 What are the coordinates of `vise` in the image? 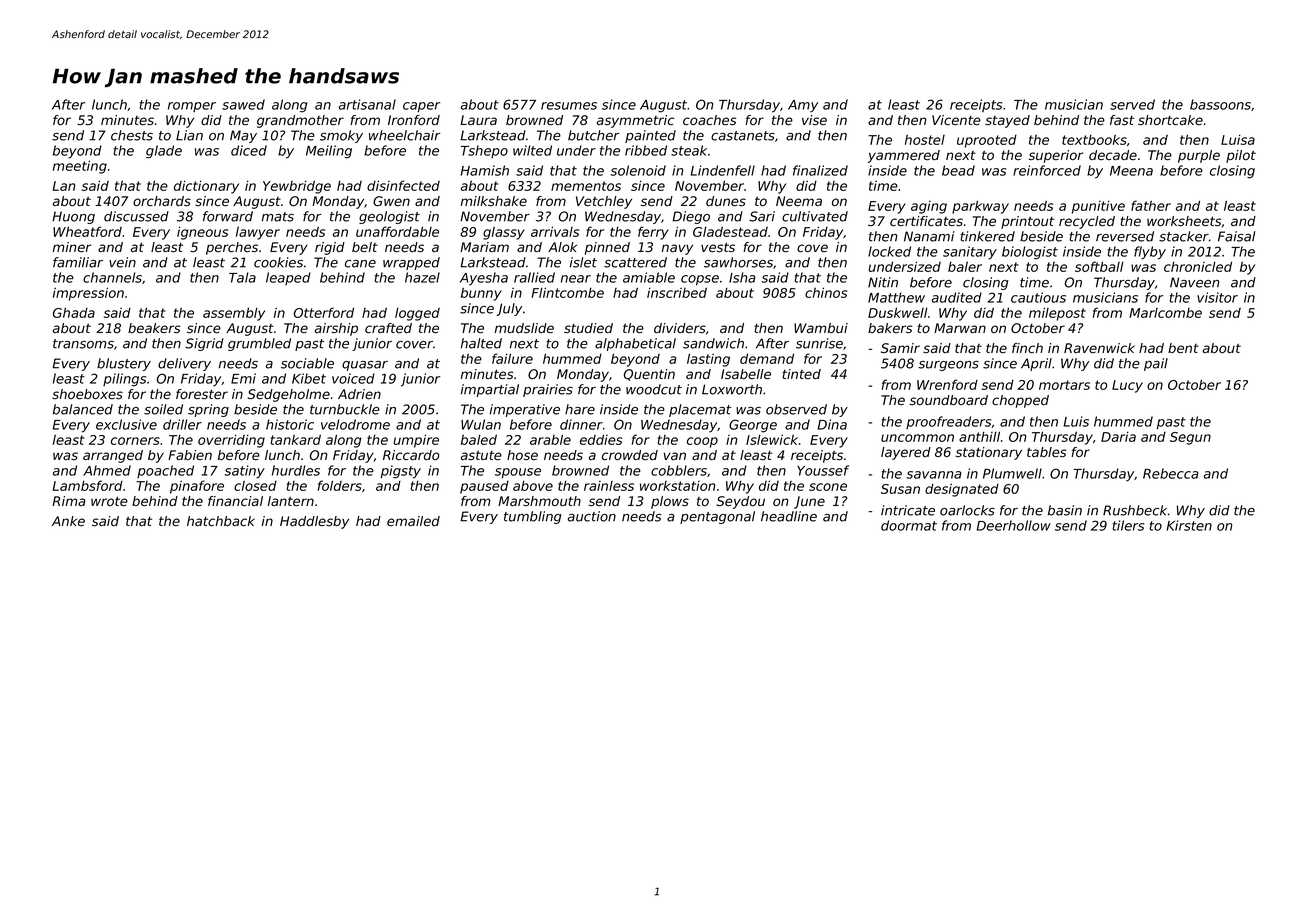 It's located at (814, 120).
